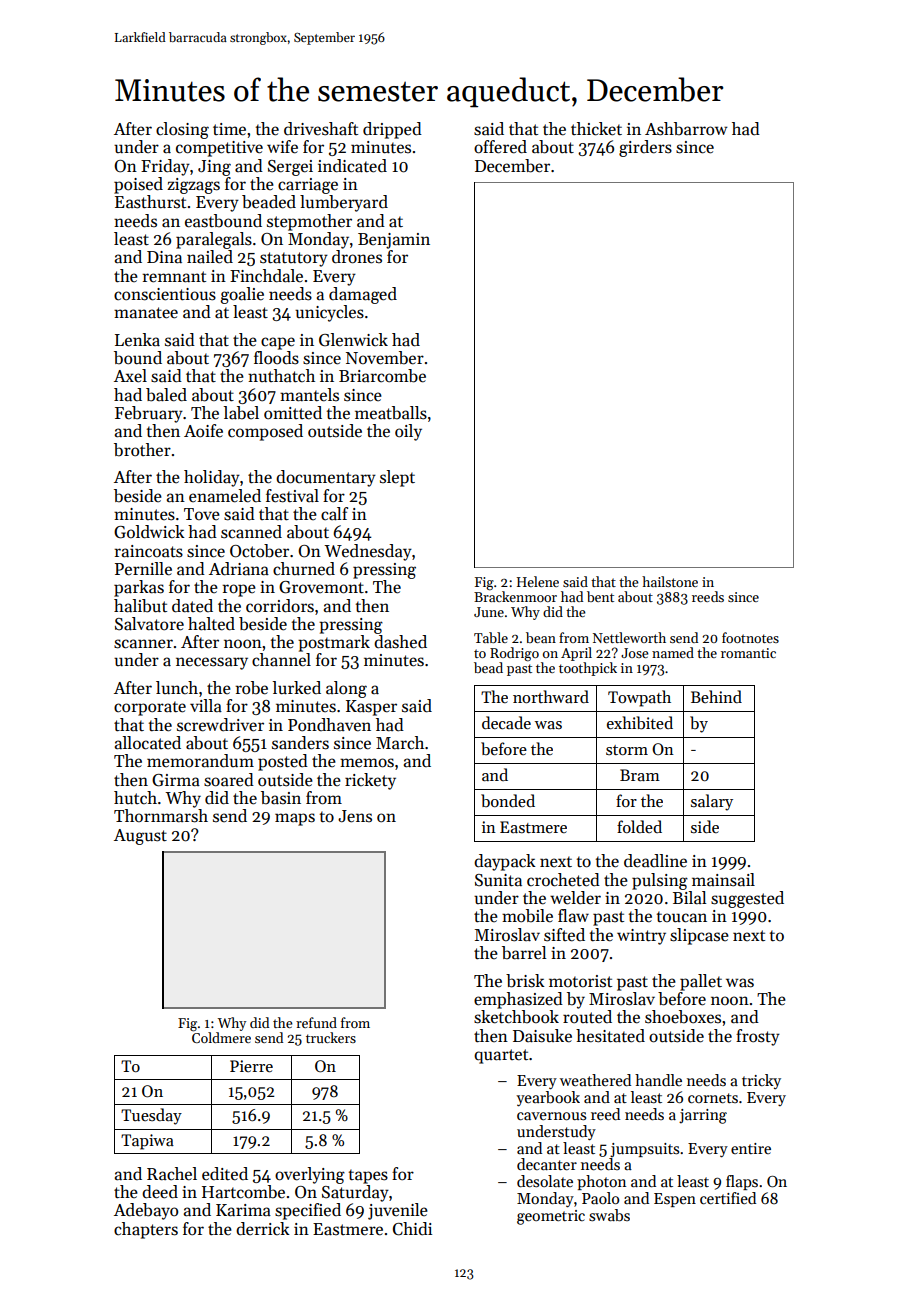 The image size is (908, 1316). Describe the element at coordinates (538, 581) in the screenshot. I see `Helene` at that location.
